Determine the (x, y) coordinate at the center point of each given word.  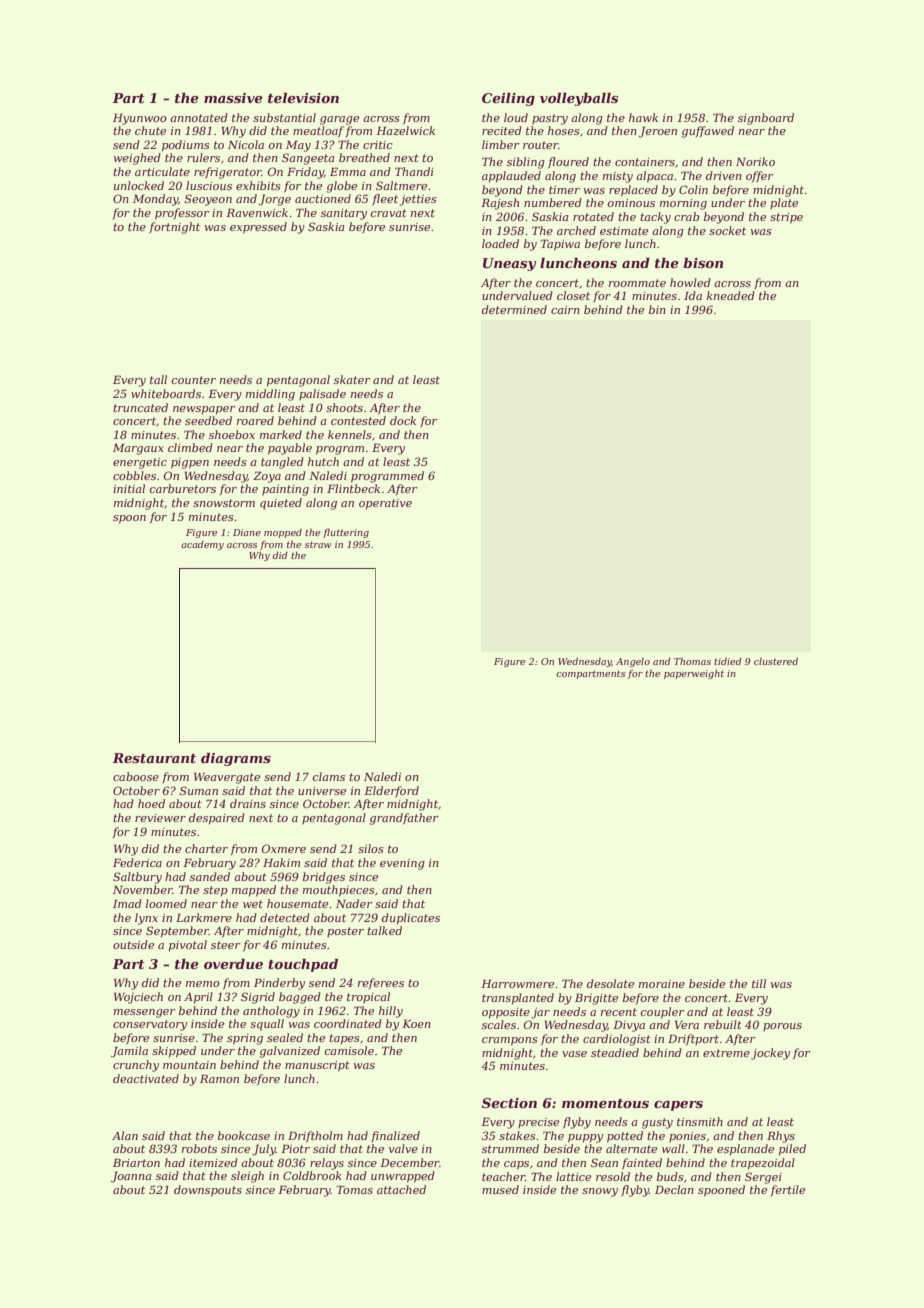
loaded (500, 243)
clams (328, 776)
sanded (210, 876)
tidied (728, 661)
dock (403, 420)
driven (724, 175)
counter (193, 380)
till (759, 983)
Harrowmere (517, 983)
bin (657, 309)
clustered (776, 661)
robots (199, 1148)
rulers (203, 157)
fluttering (346, 533)
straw (318, 544)
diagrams (236, 759)
